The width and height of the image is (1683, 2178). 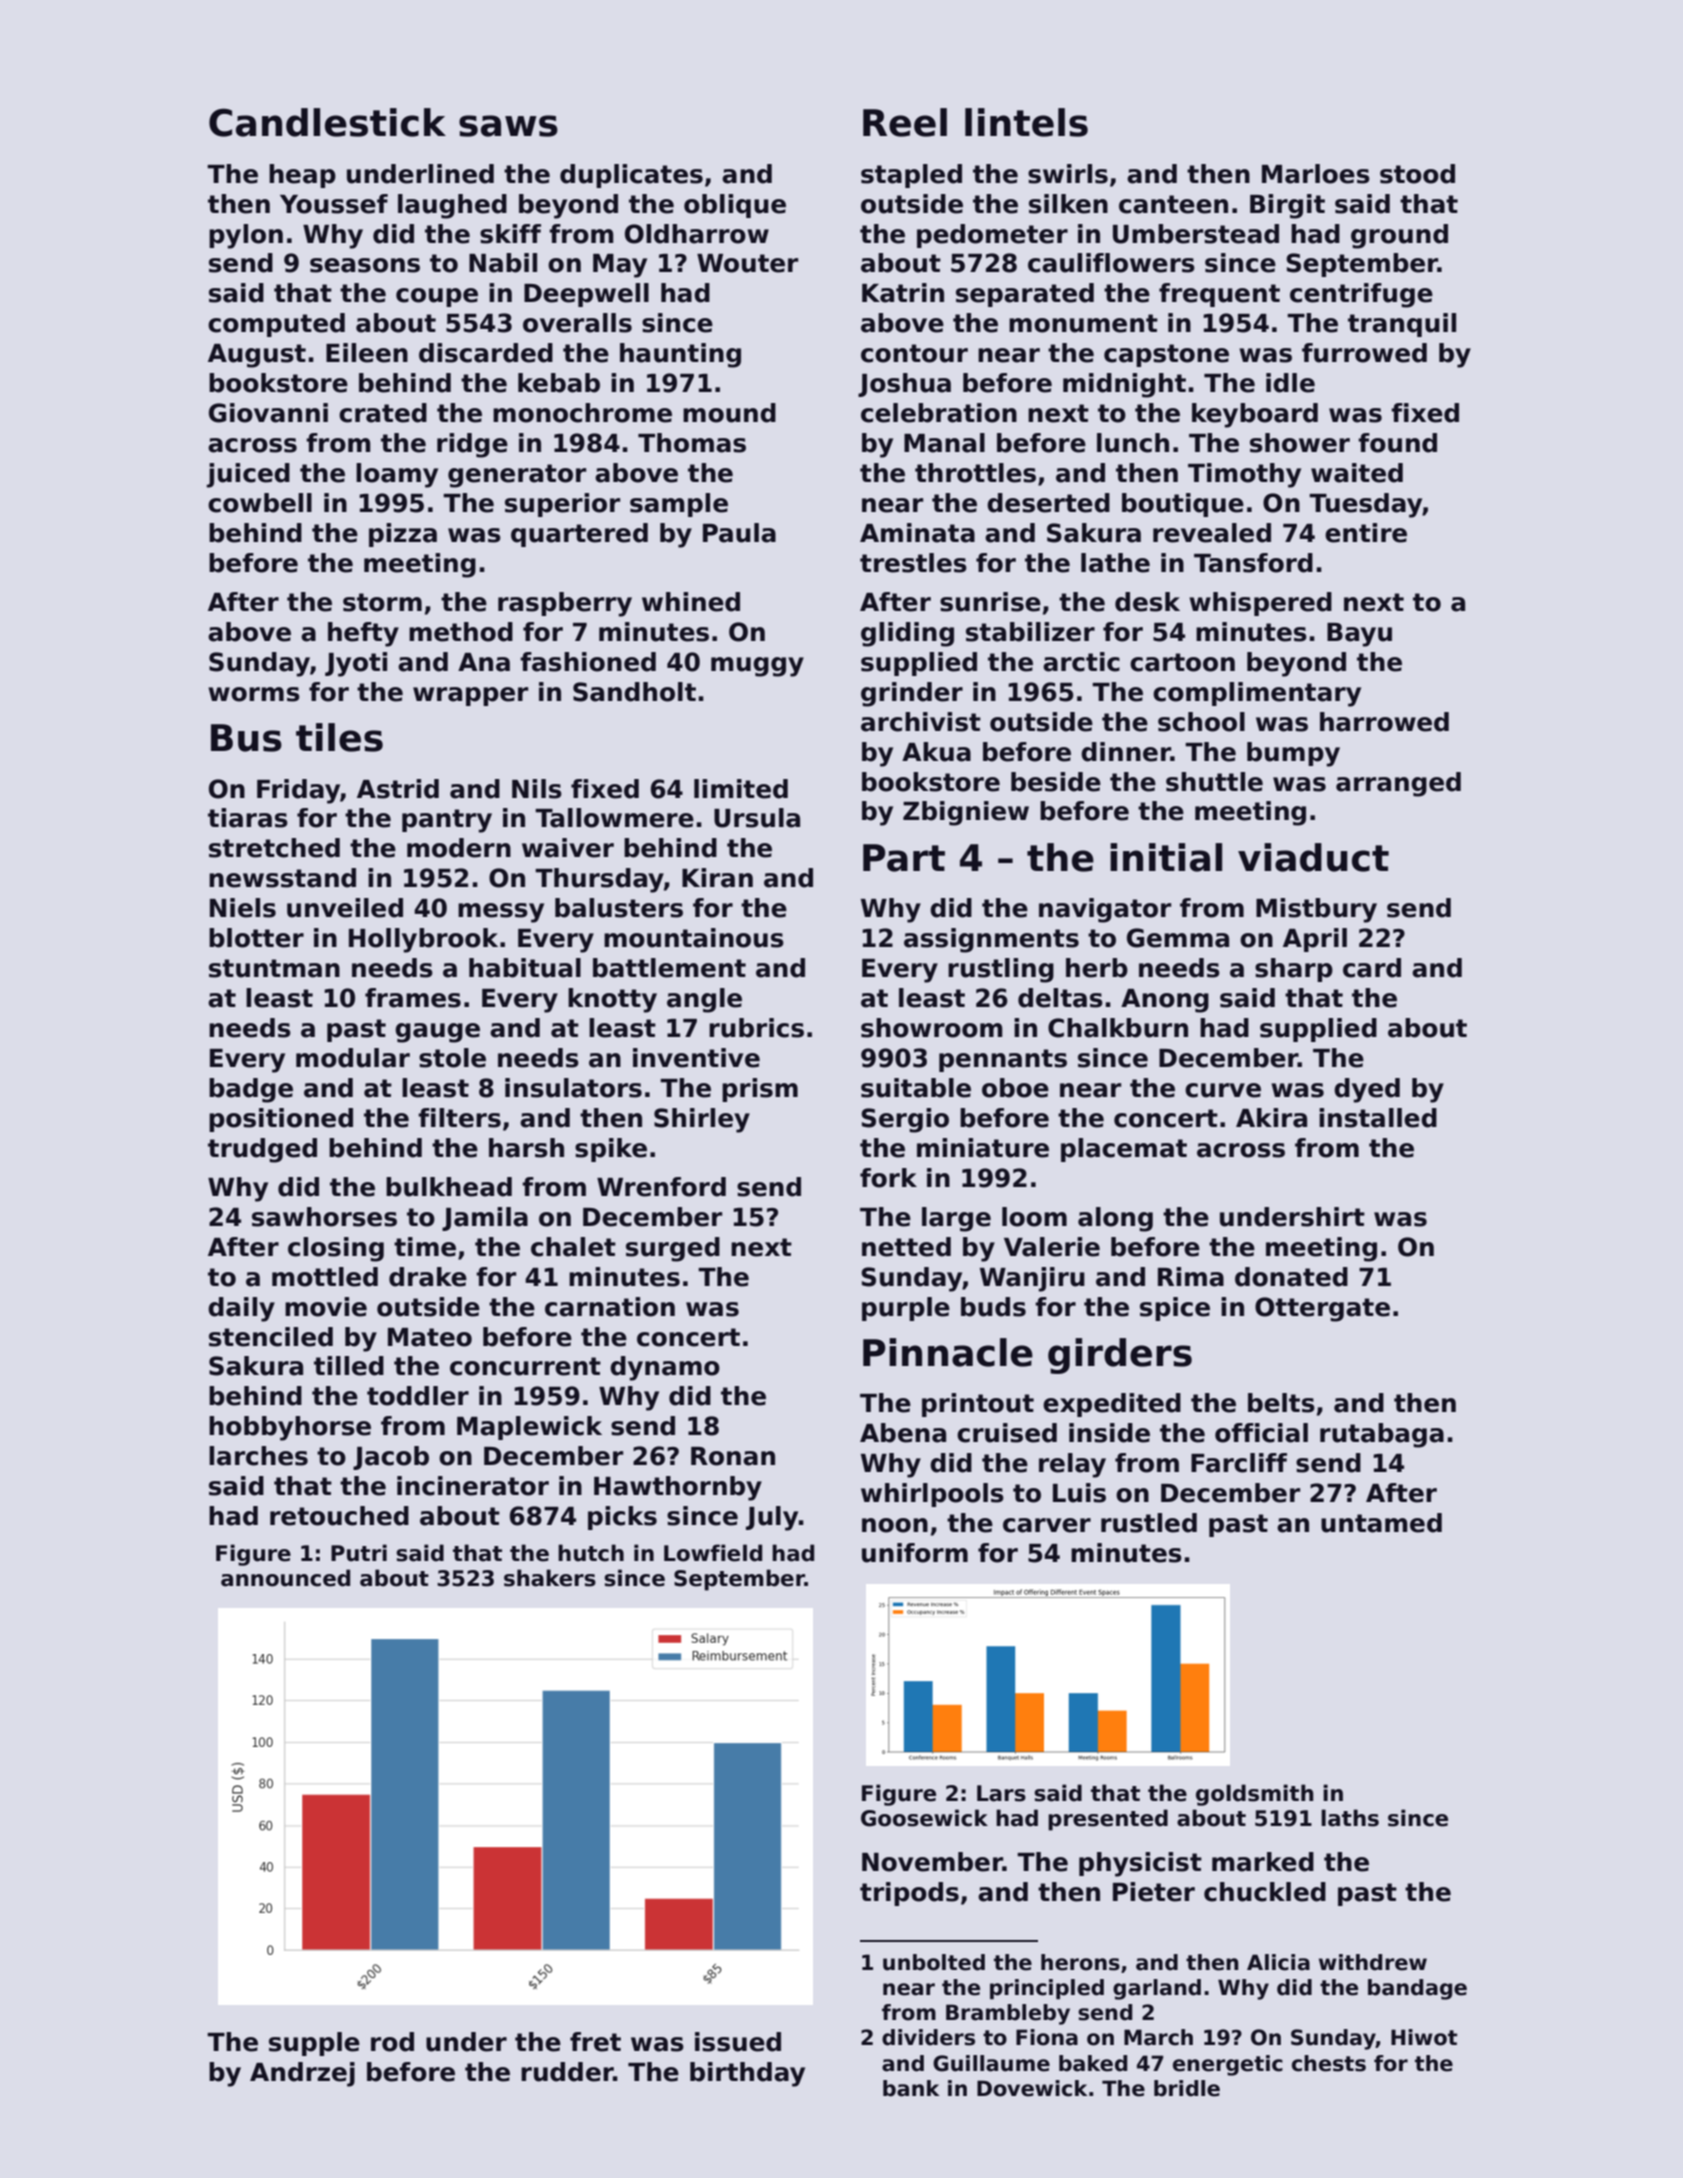 What do you see at coordinates (631, 176) in the image?
I see `duplicates` at bounding box center [631, 176].
